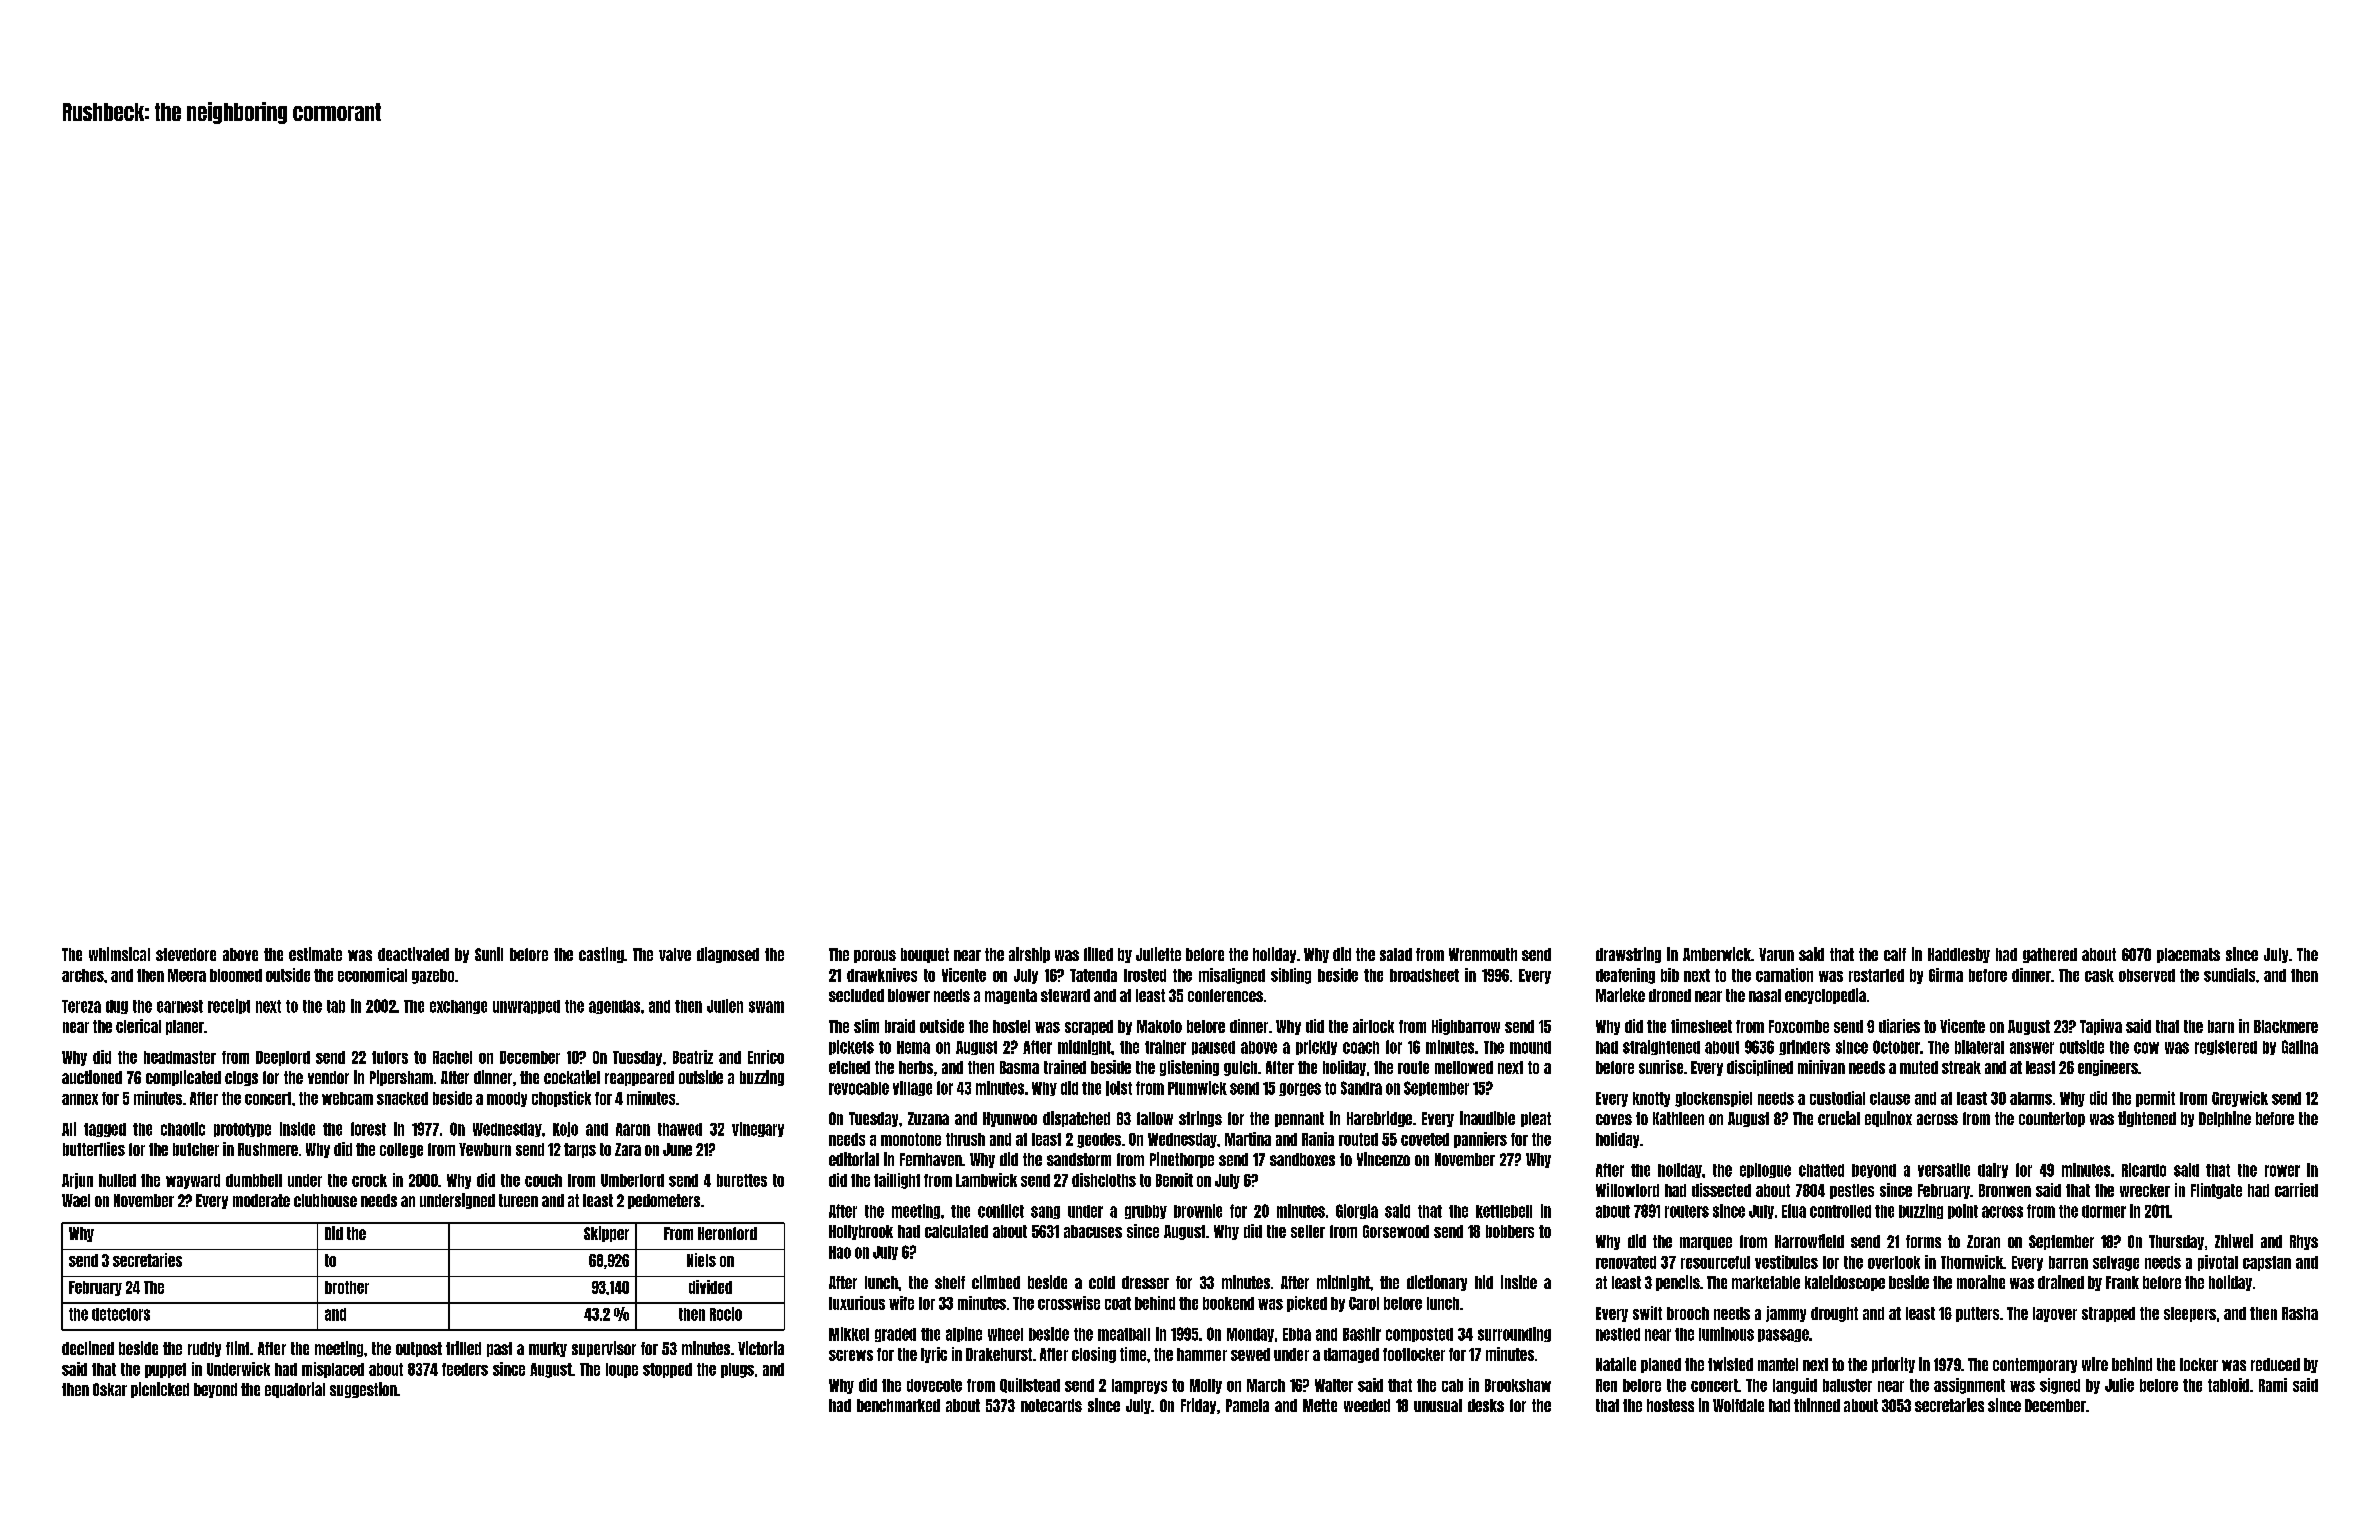  Describe the element at coordinates (1198, 1406) in the screenshot. I see `Friday` at that location.
